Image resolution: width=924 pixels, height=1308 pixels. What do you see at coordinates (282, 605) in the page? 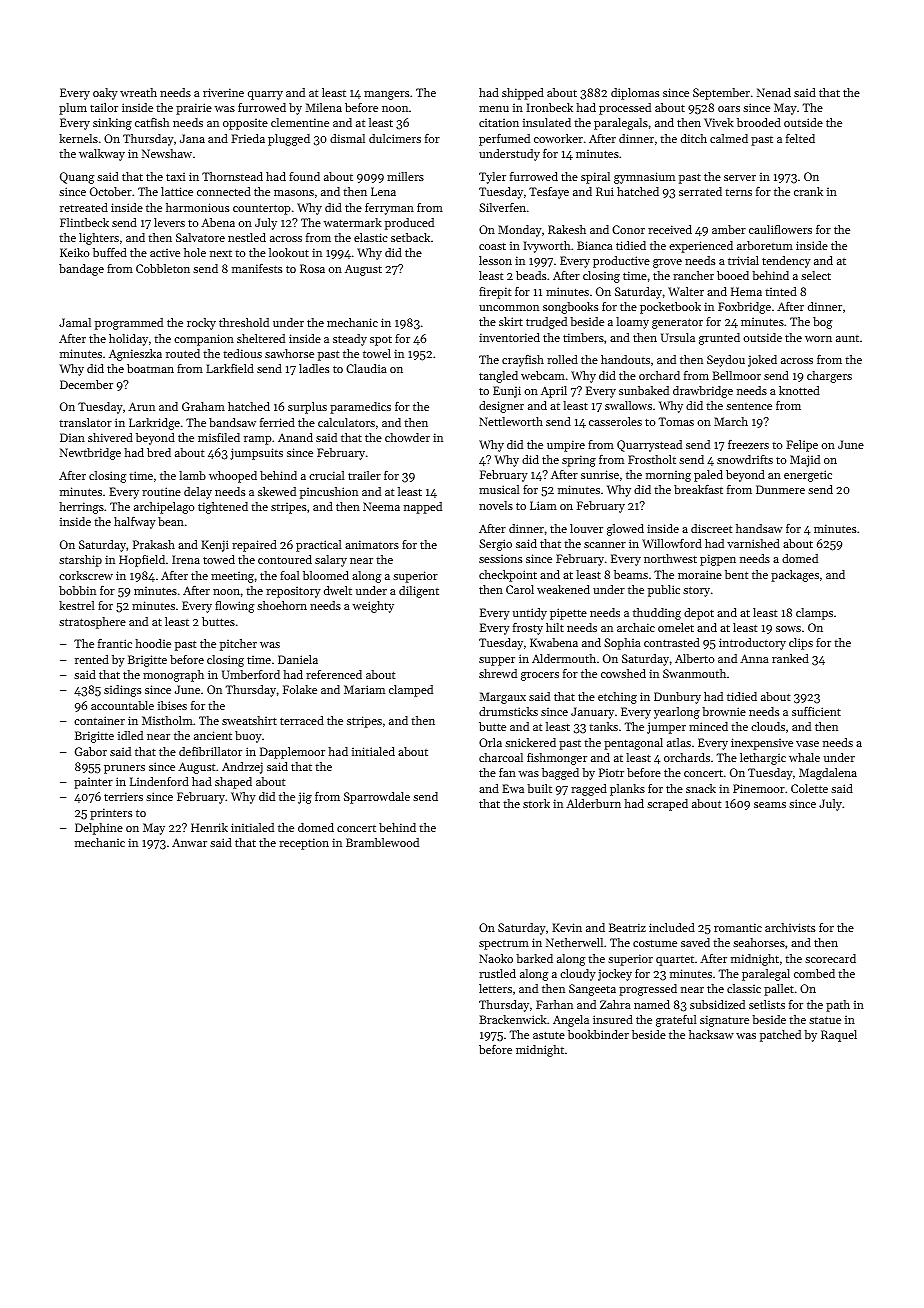
I see `shoehorn` at bounding box center [282, 605].
